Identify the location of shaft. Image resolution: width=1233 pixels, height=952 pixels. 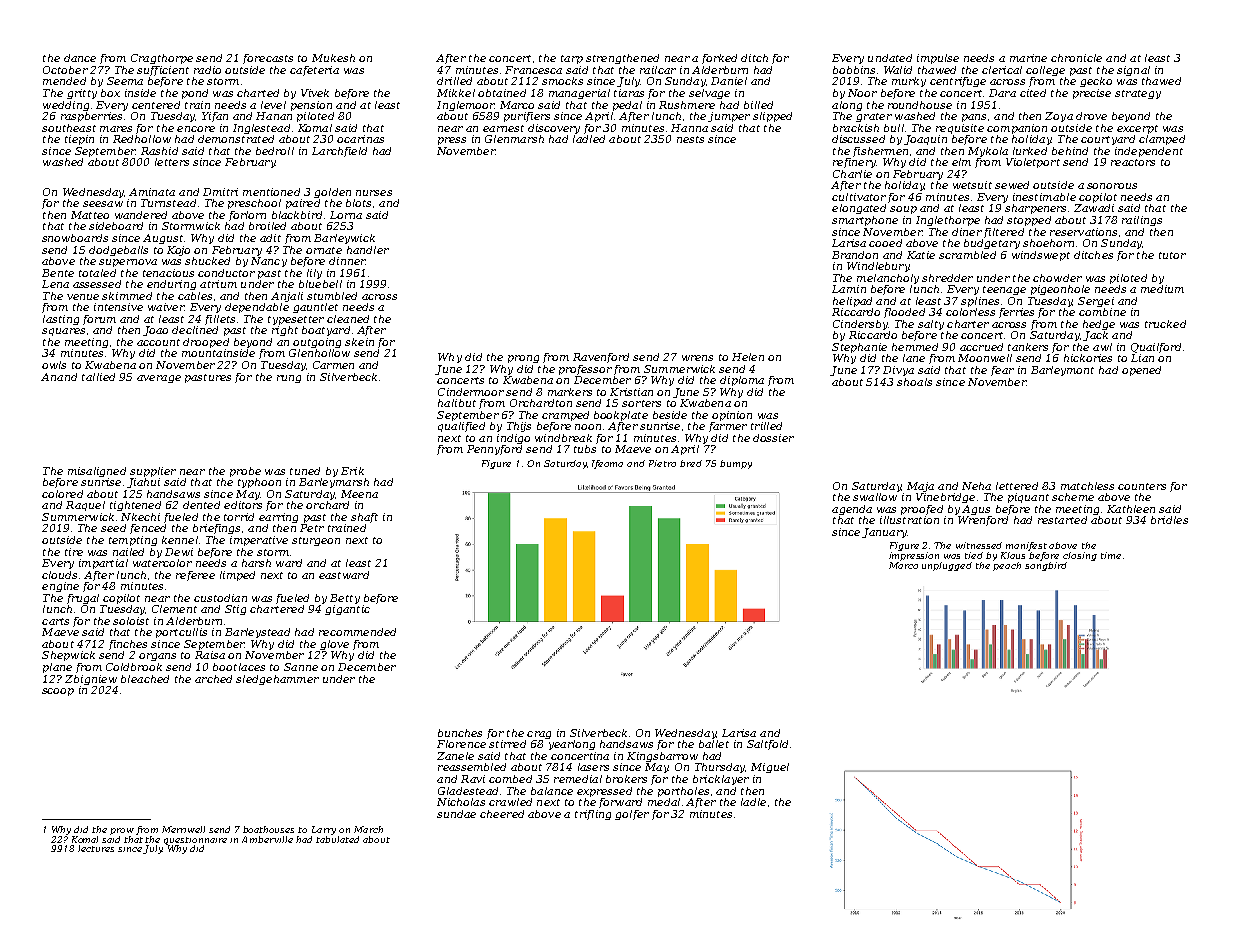
(364, 518).
